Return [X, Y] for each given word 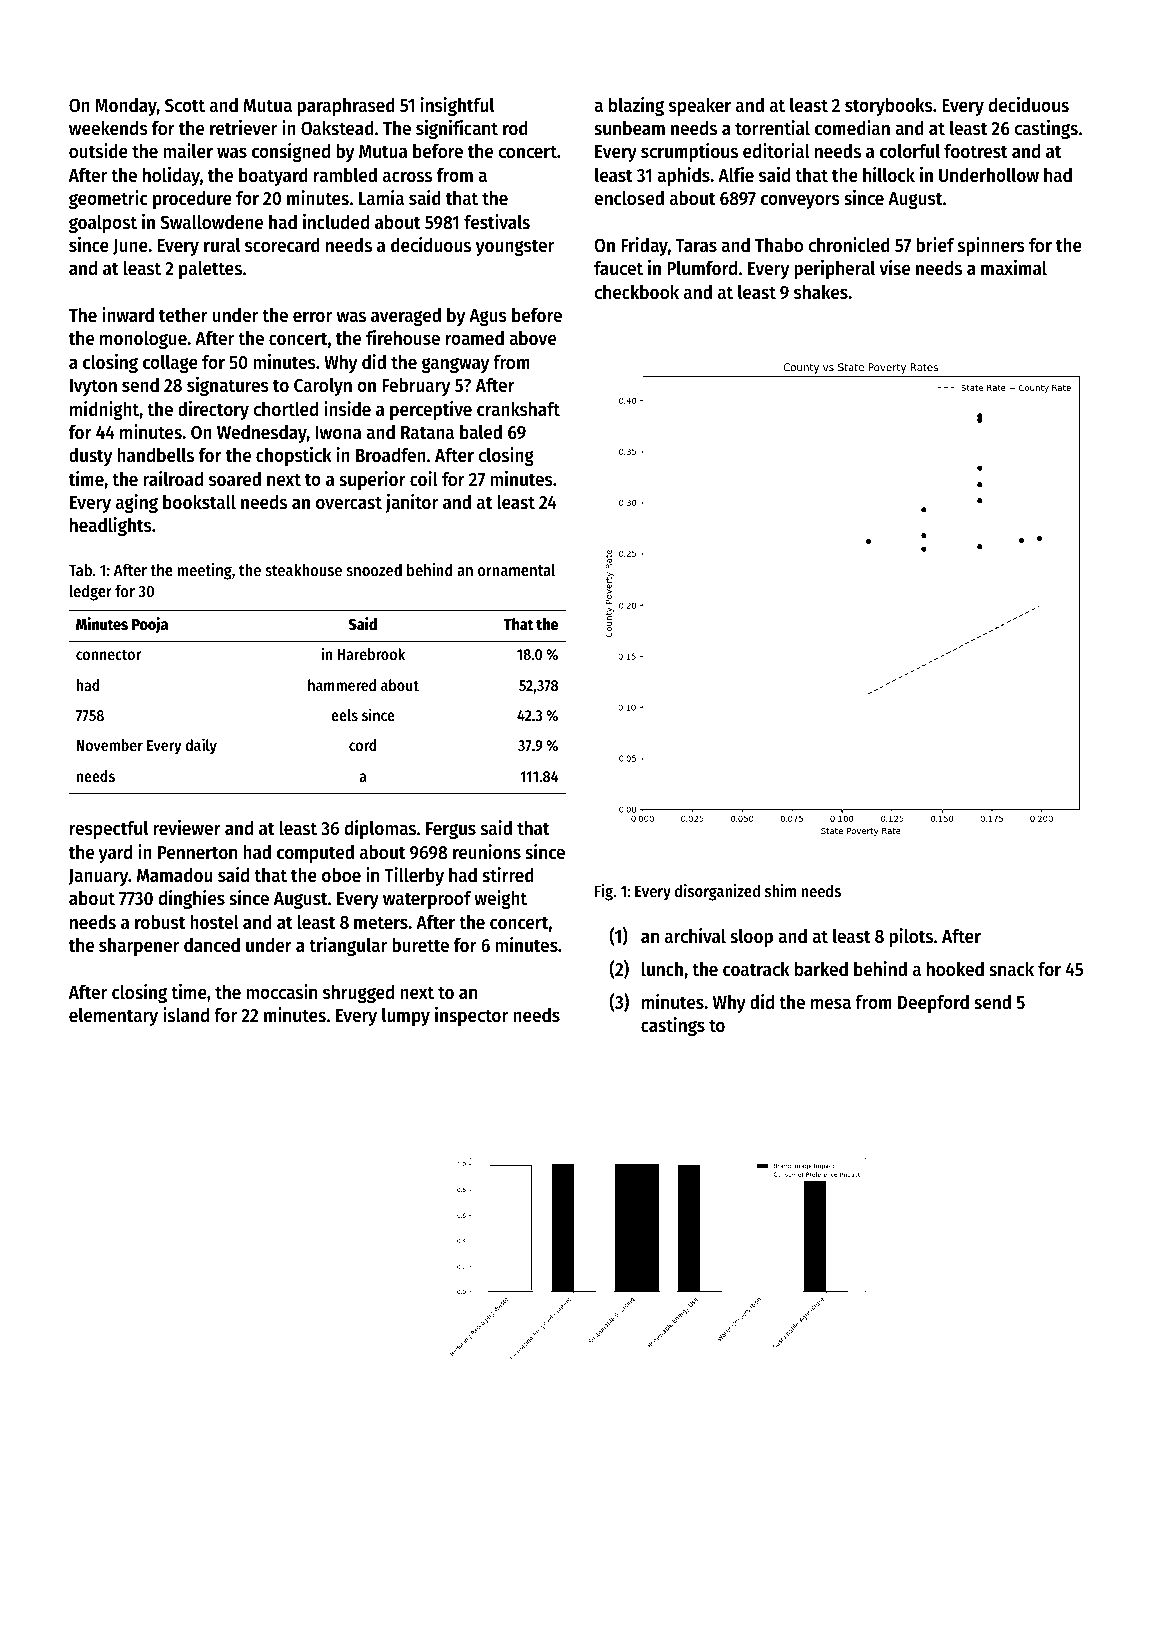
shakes [821, 292]
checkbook [636, 292]
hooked [955, 969]
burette [420, 945]
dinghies [192, 899]
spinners [991, 246]
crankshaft [518, 409]
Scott [185, 105]
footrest [976, 151]
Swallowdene [211, 222]
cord [363, 745]
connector [108, 654]
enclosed [629, 198]
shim [780, 890]
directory [213, 410]
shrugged [358, 994]
